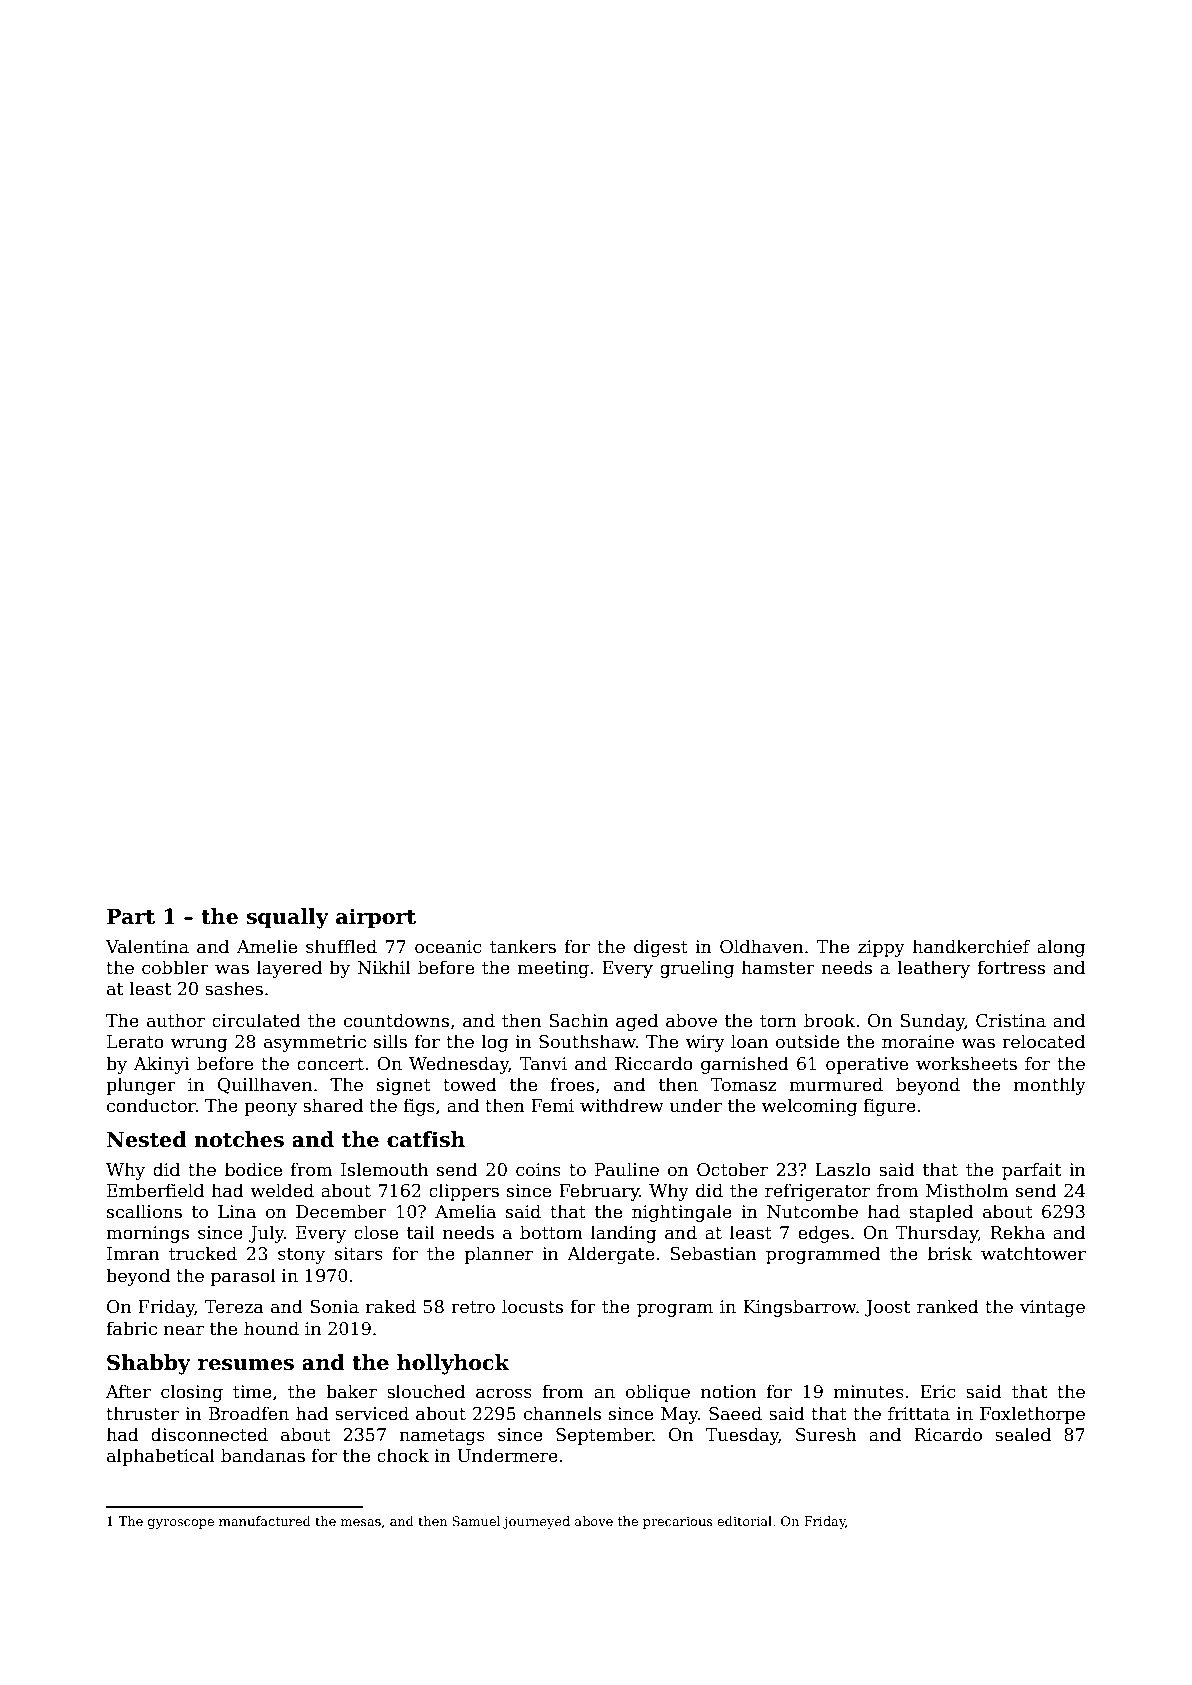  Describe the element at coordinates (553, 969) in the screenshot. I see `meeting` at that location.
